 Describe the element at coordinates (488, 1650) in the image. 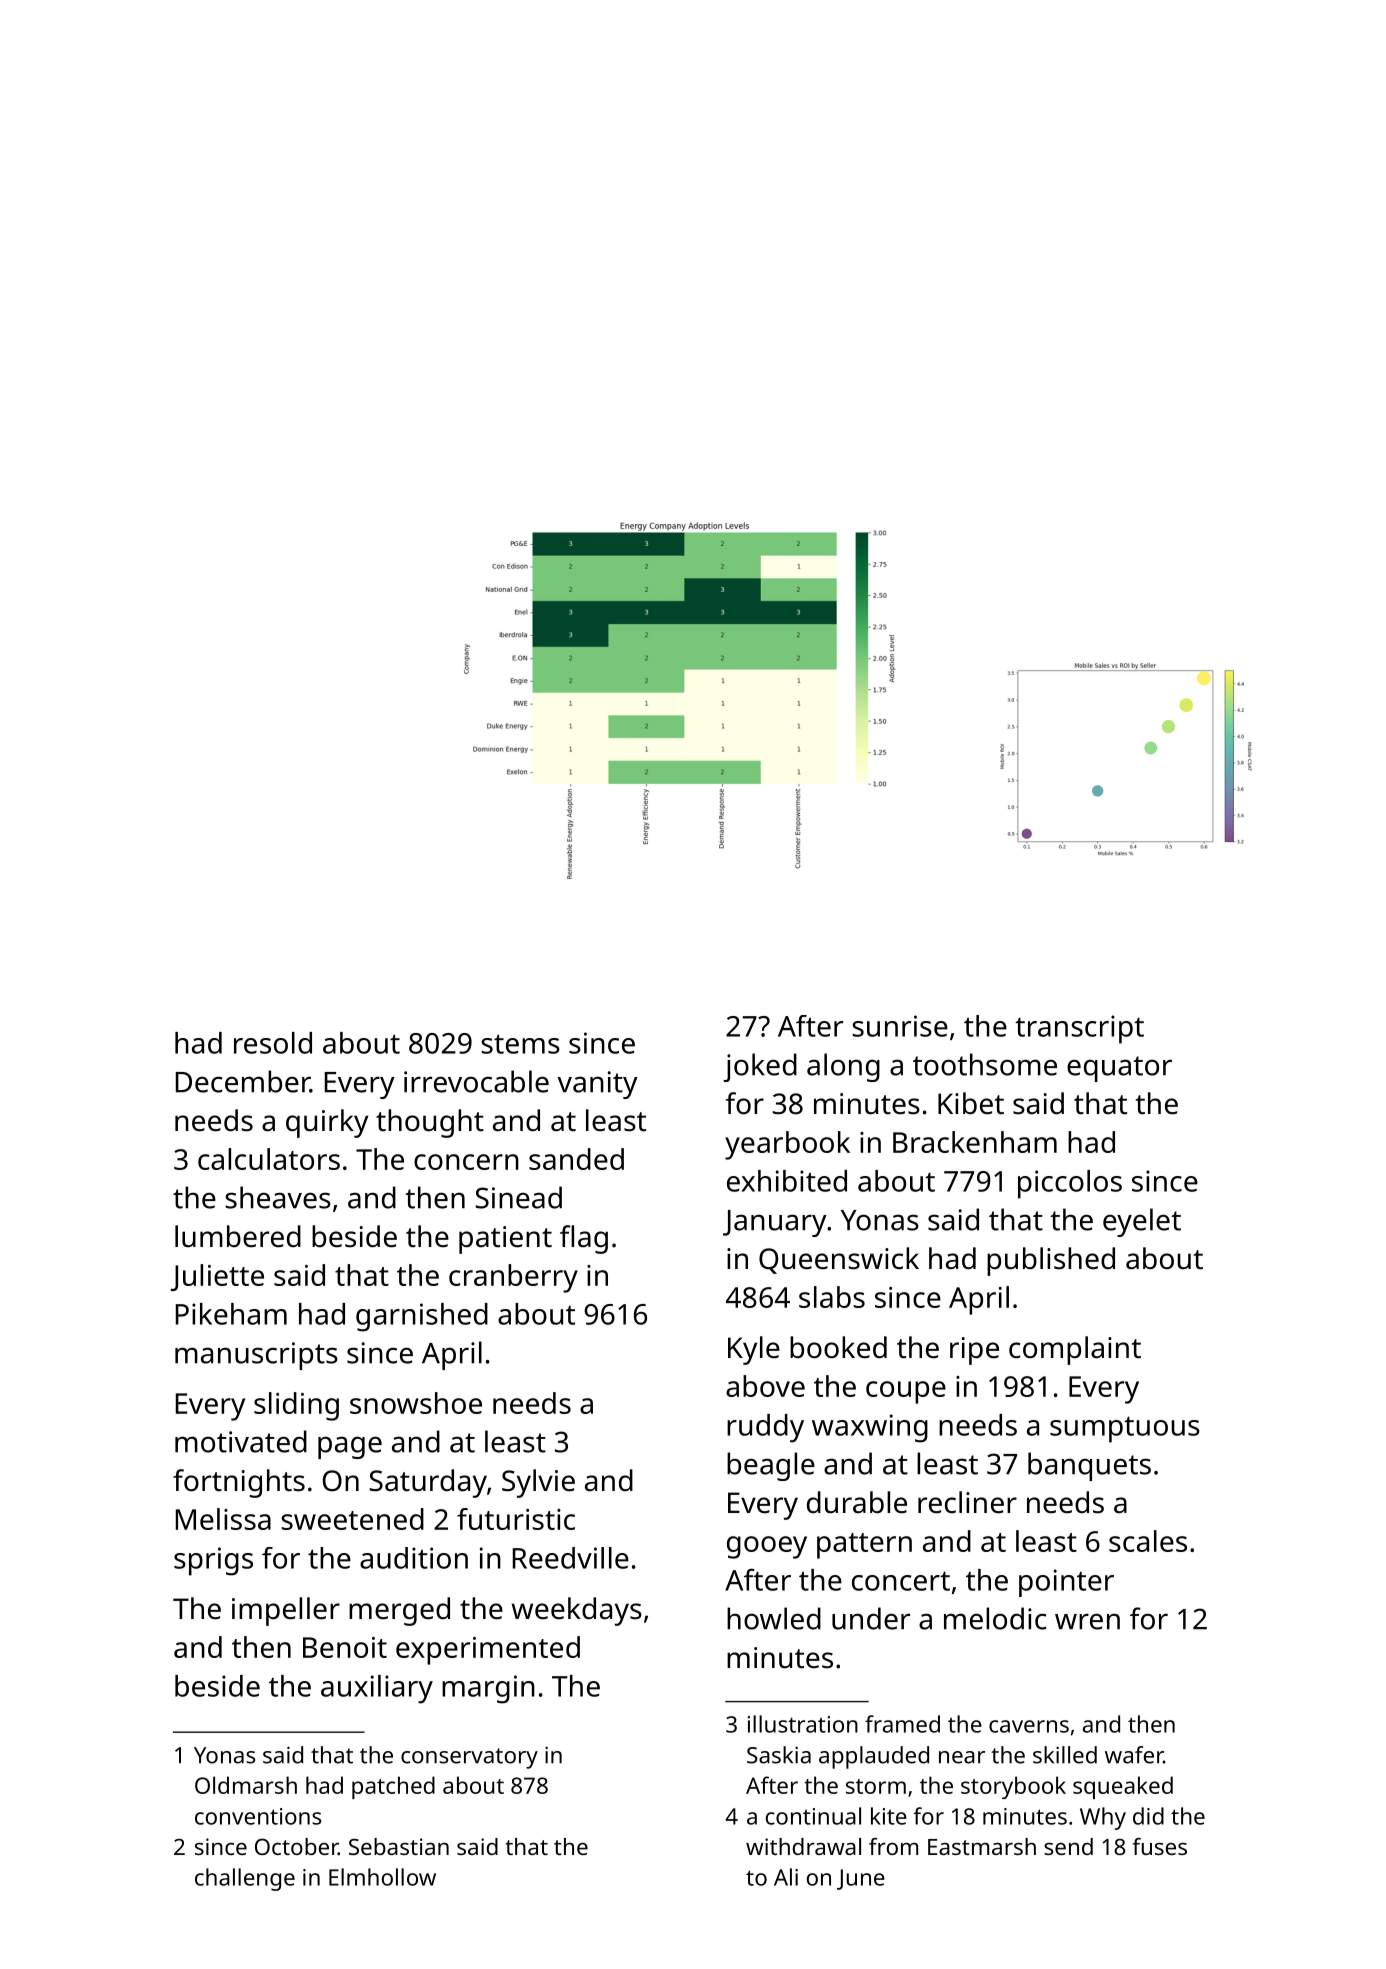

I see `experimented` at that location.
